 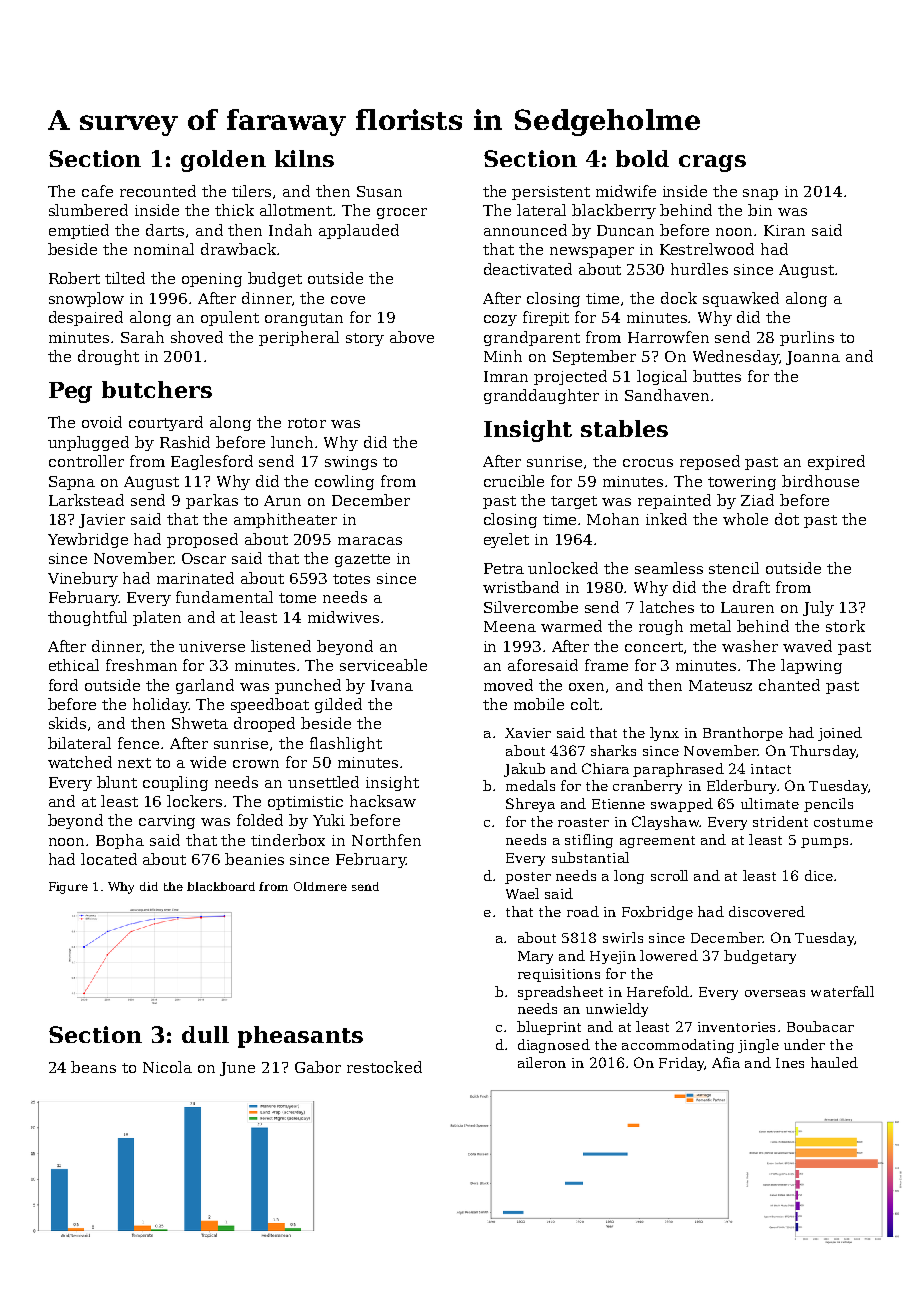 What do you see at coordinates (834, 1062) in the document?
I see `hauled` at bounding box center [834, 1062].
